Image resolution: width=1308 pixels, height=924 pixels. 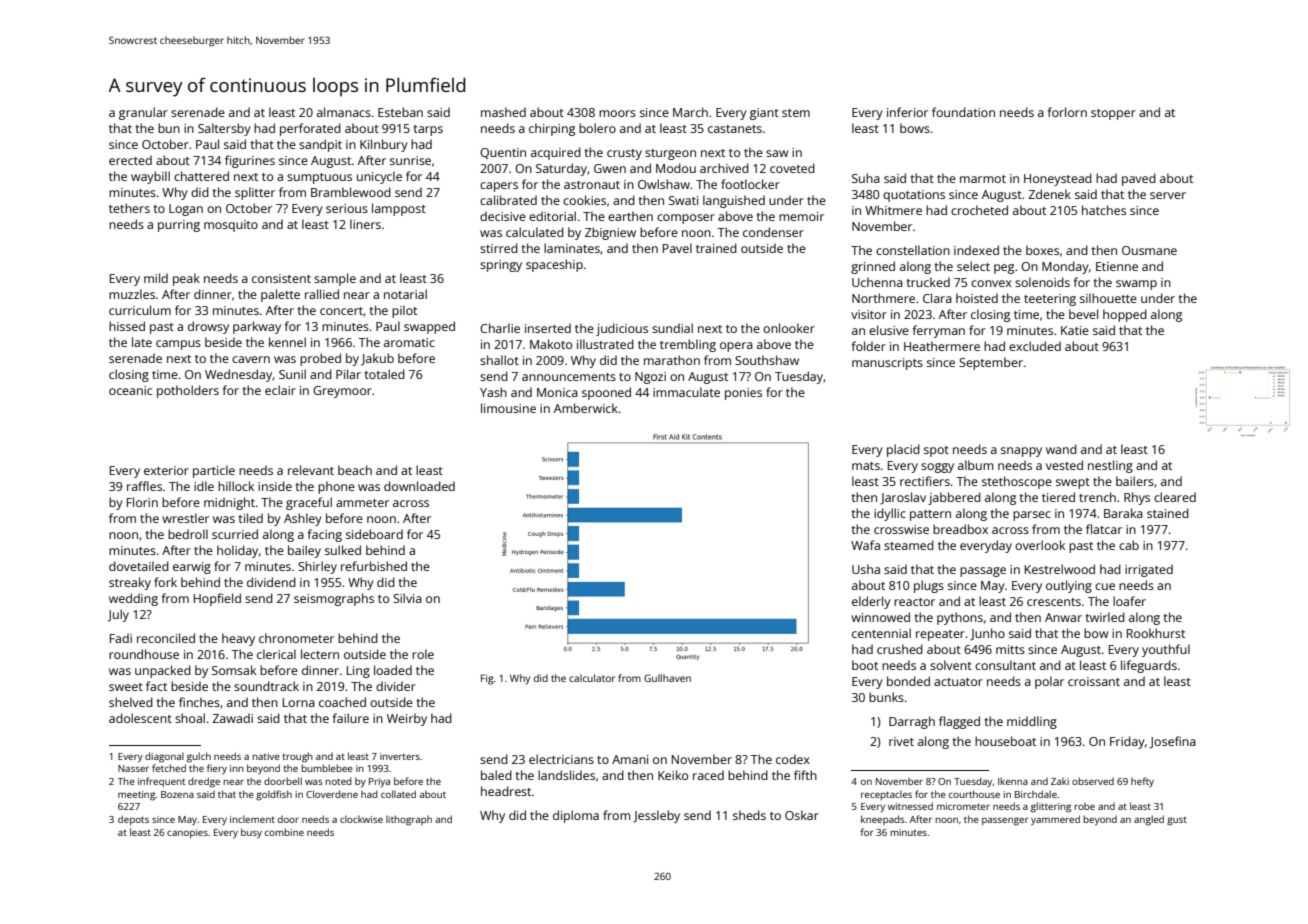 What do you see at coordinates (802, 815) in the page?
I see `Oskar` at bounding box center [802, 815].
